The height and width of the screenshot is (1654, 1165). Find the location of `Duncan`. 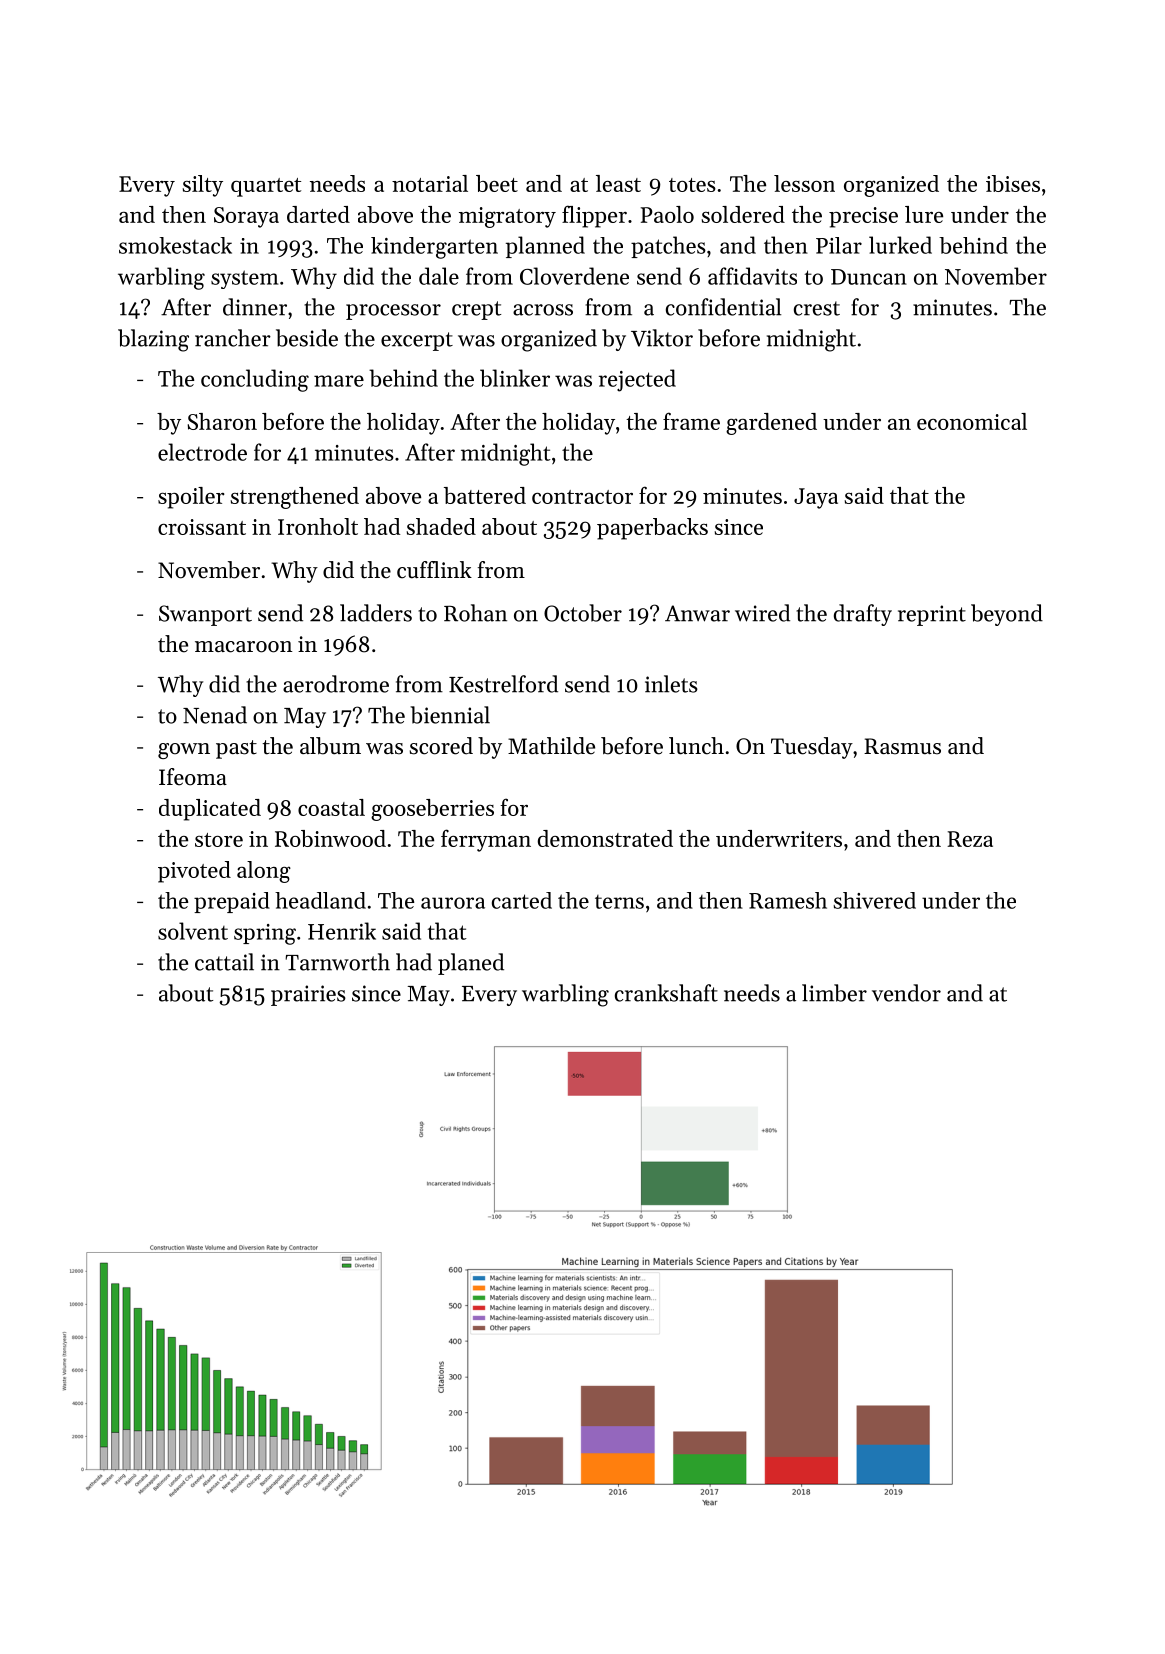

Duncan is located at coordinates (869, 277).
